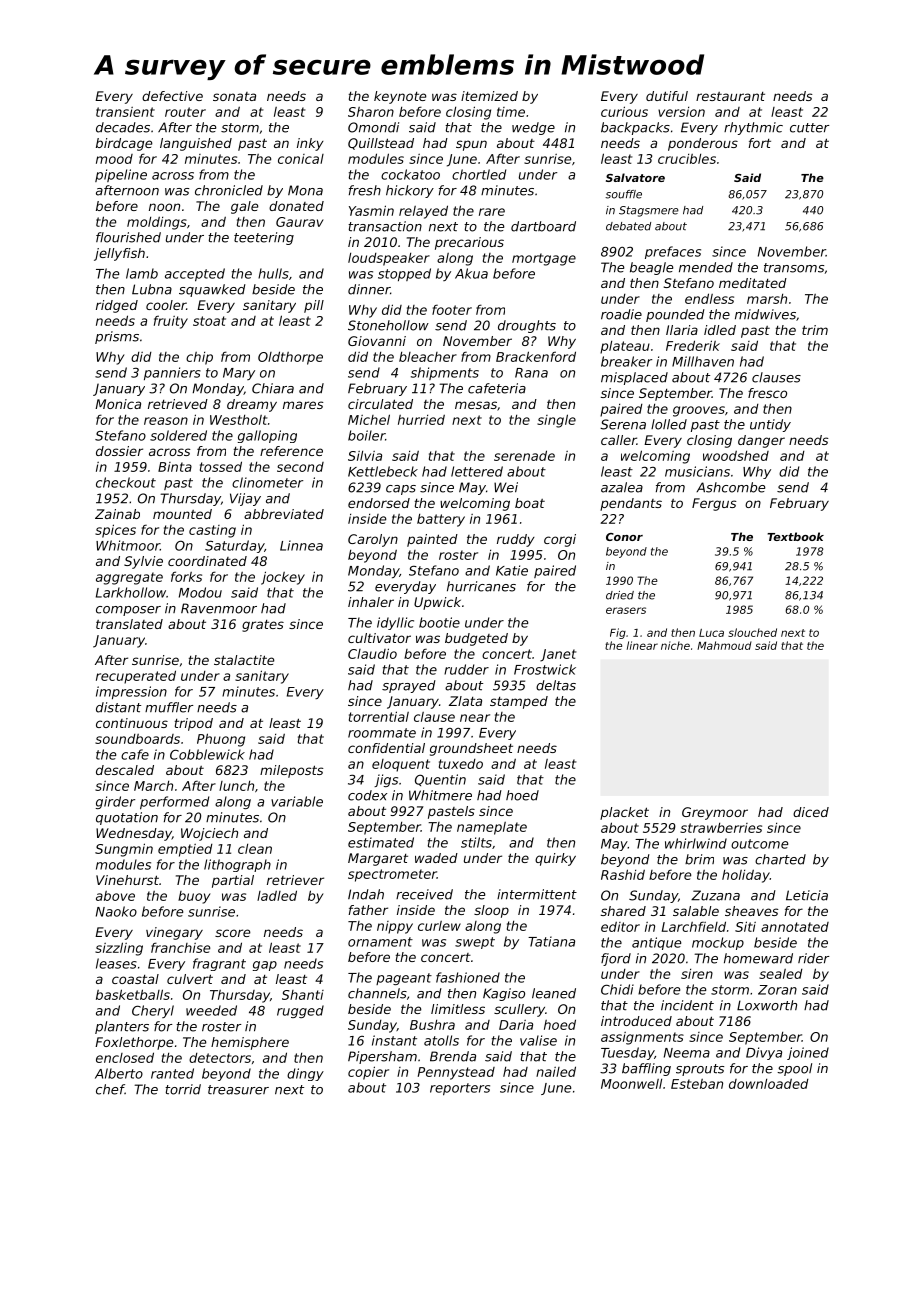 The width and height of the screenshot is (924, 1308). What do you see at coordinates (441, 520) in the screenshot?
I see `battery` at bounding box center [441, 520].
